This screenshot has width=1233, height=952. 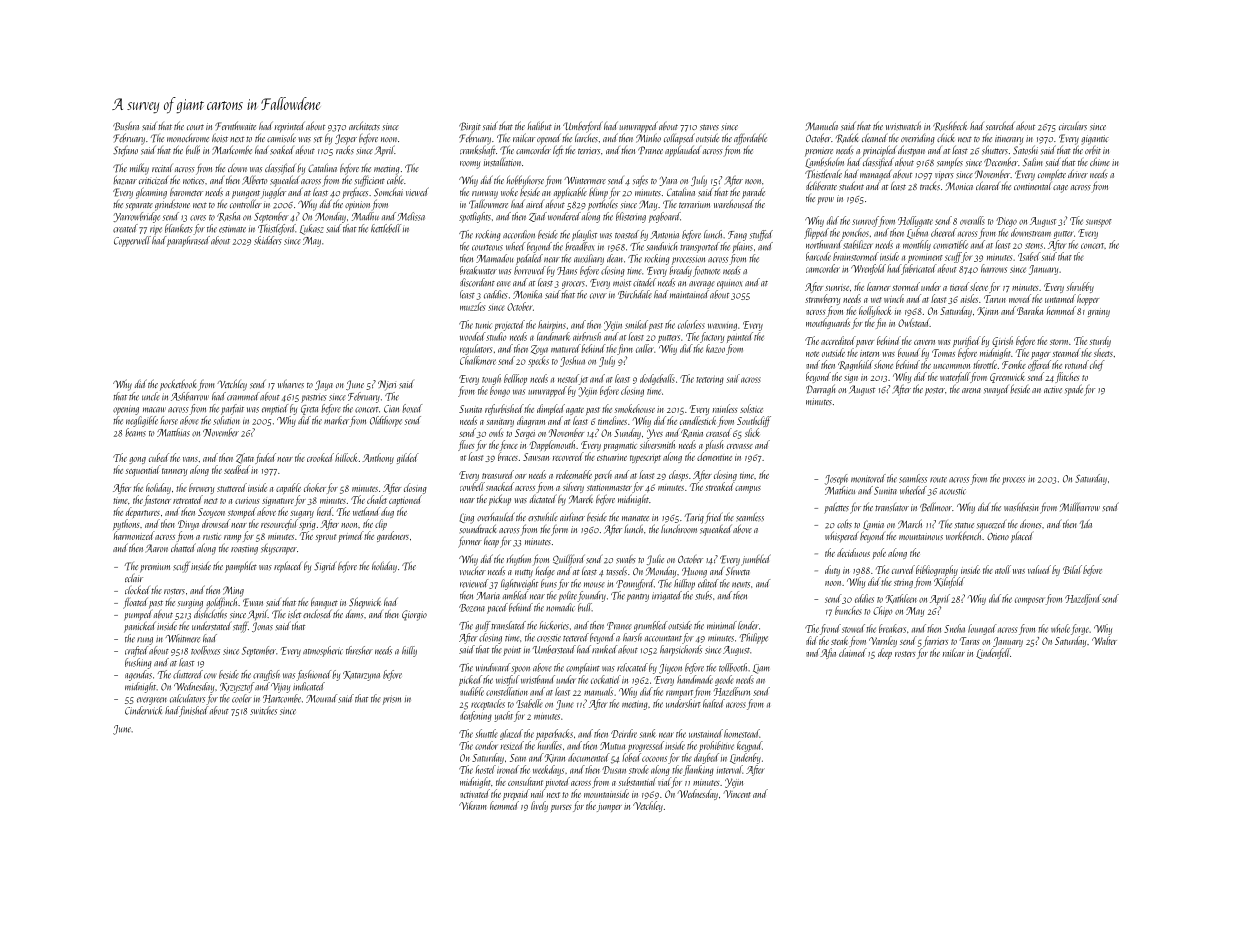 I want to click on solution, so click(x=226, y=420).
